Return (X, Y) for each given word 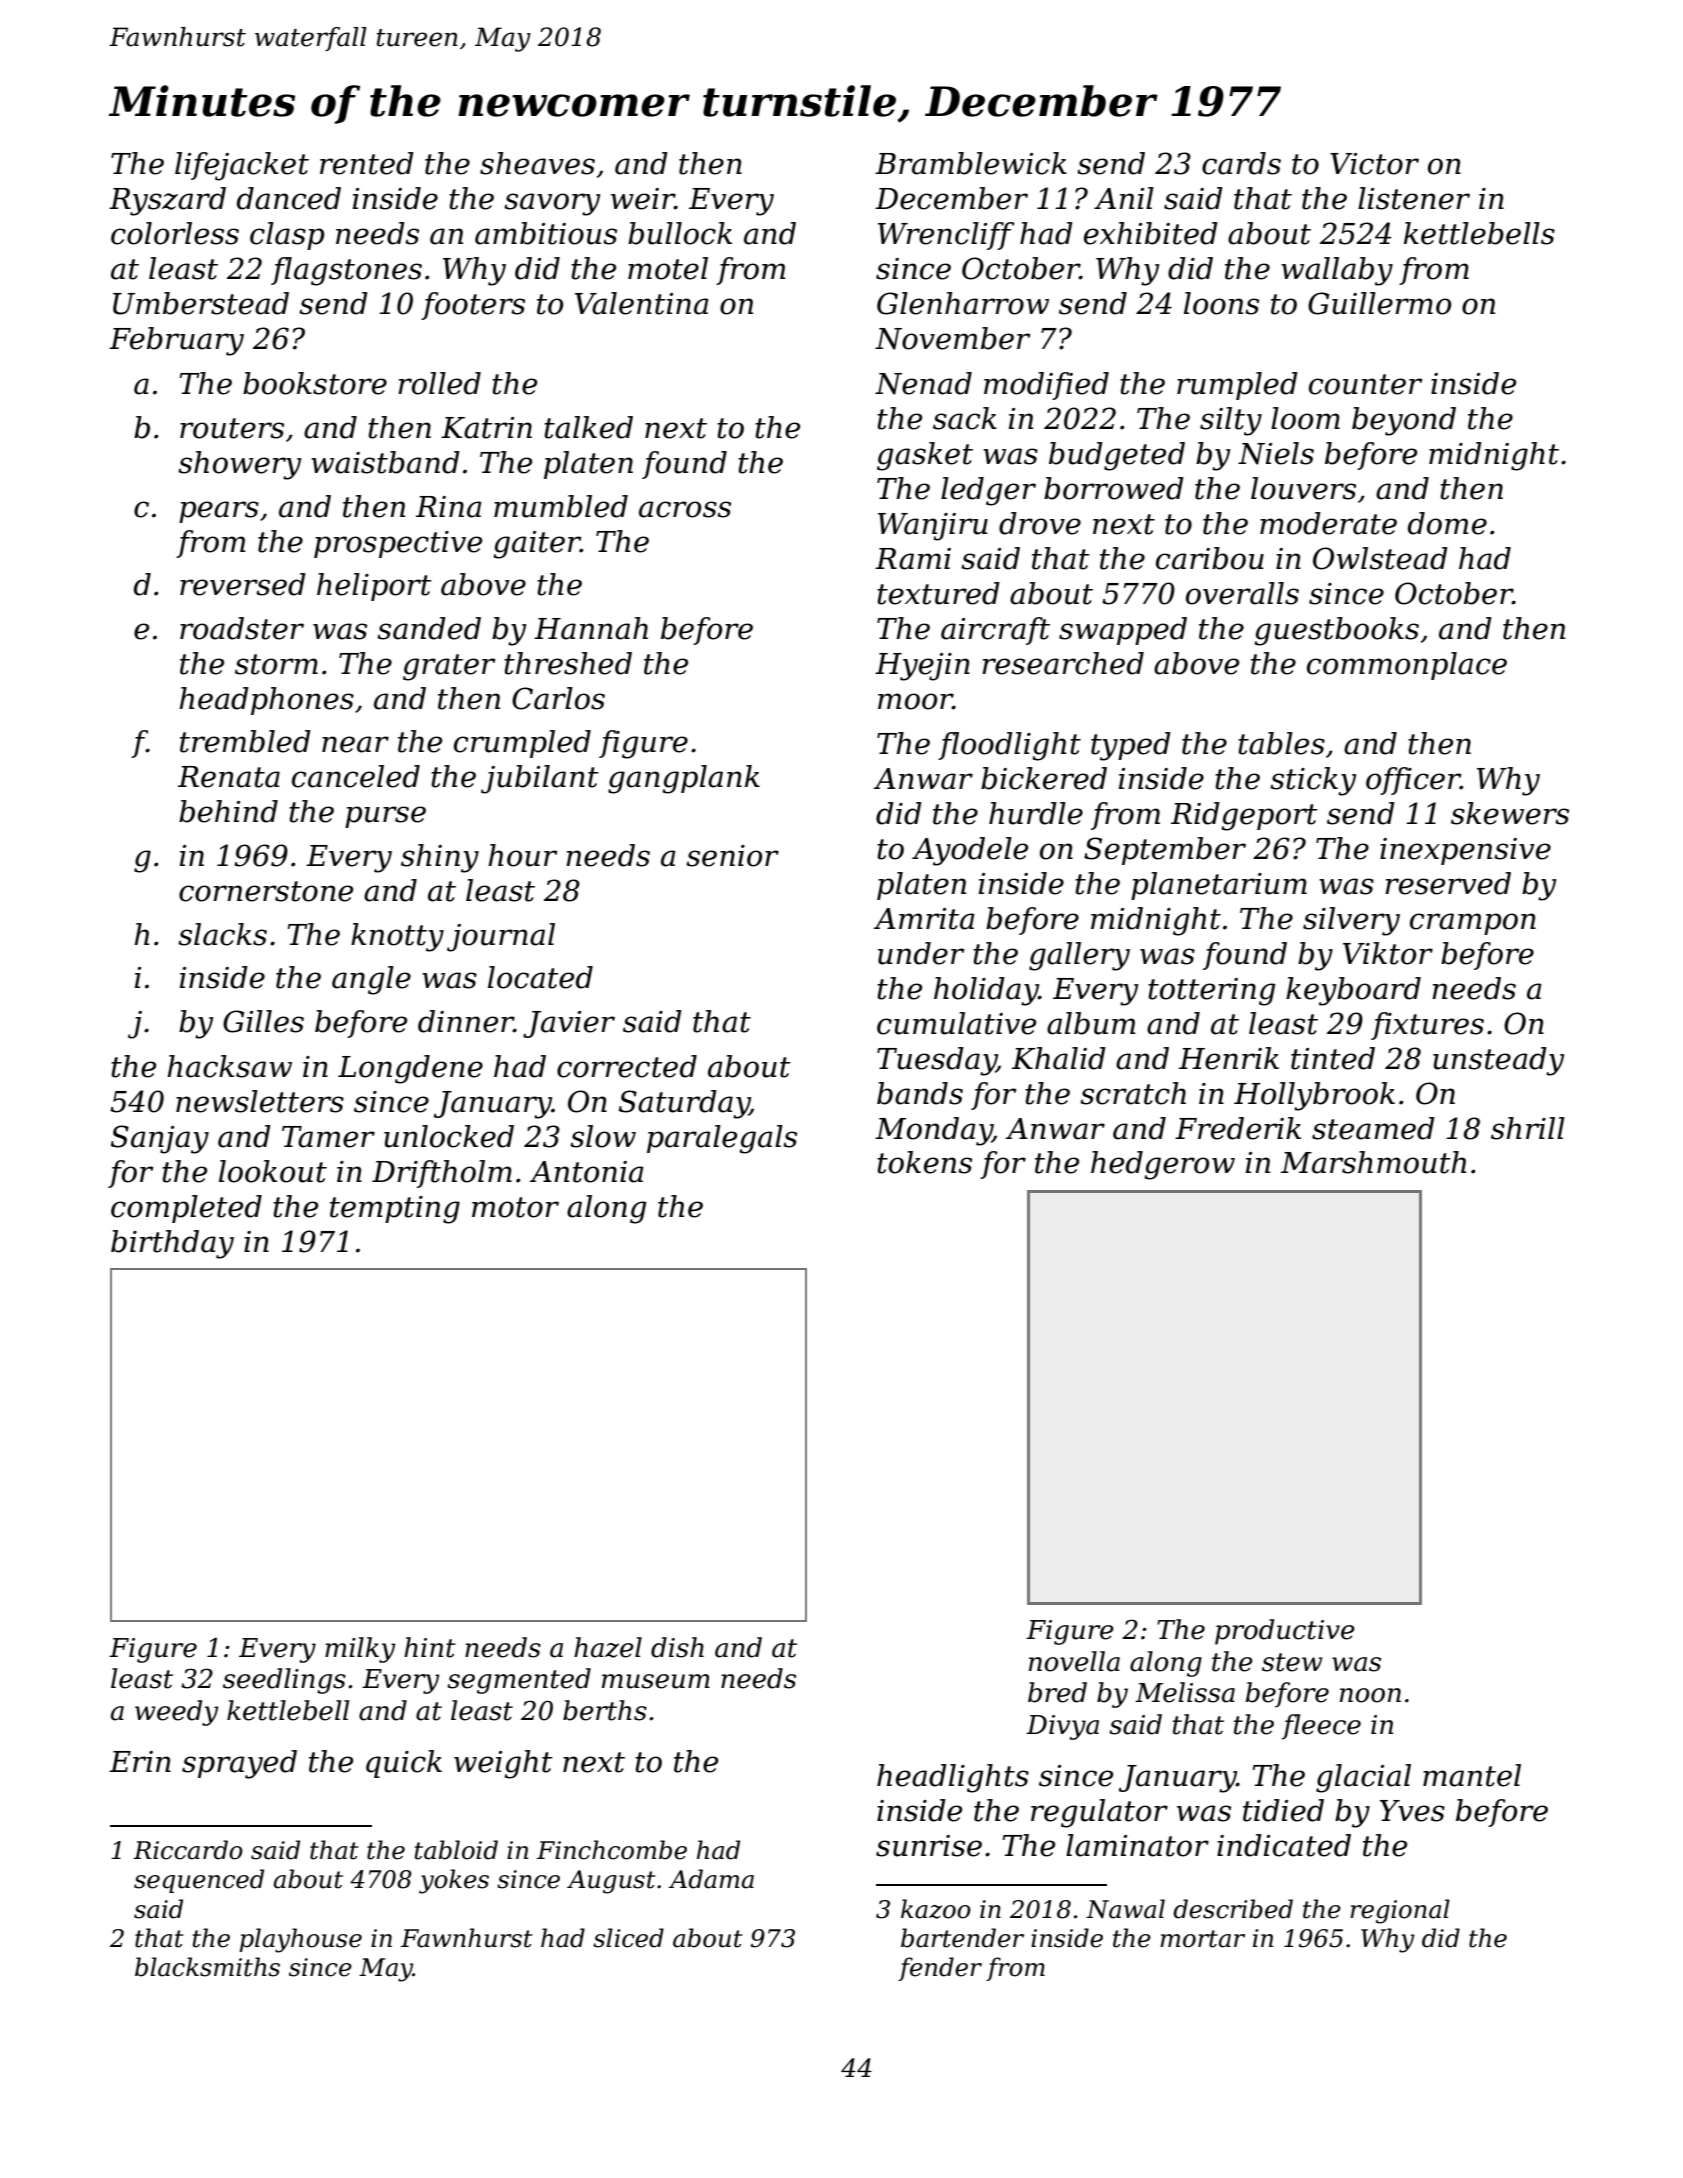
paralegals (722, 1139)
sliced (628, 1938)
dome (1447, 523)
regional (1400, 1911)
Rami (913, 559)
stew (1292, 1662)
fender (940, 1969)
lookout (273, 1171)
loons (1221, 303)
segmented (519, 1681)
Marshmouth (1373, 1162)
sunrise (929, 1846)
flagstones (346, 271)
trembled (245, 741)
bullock (680, 233)
